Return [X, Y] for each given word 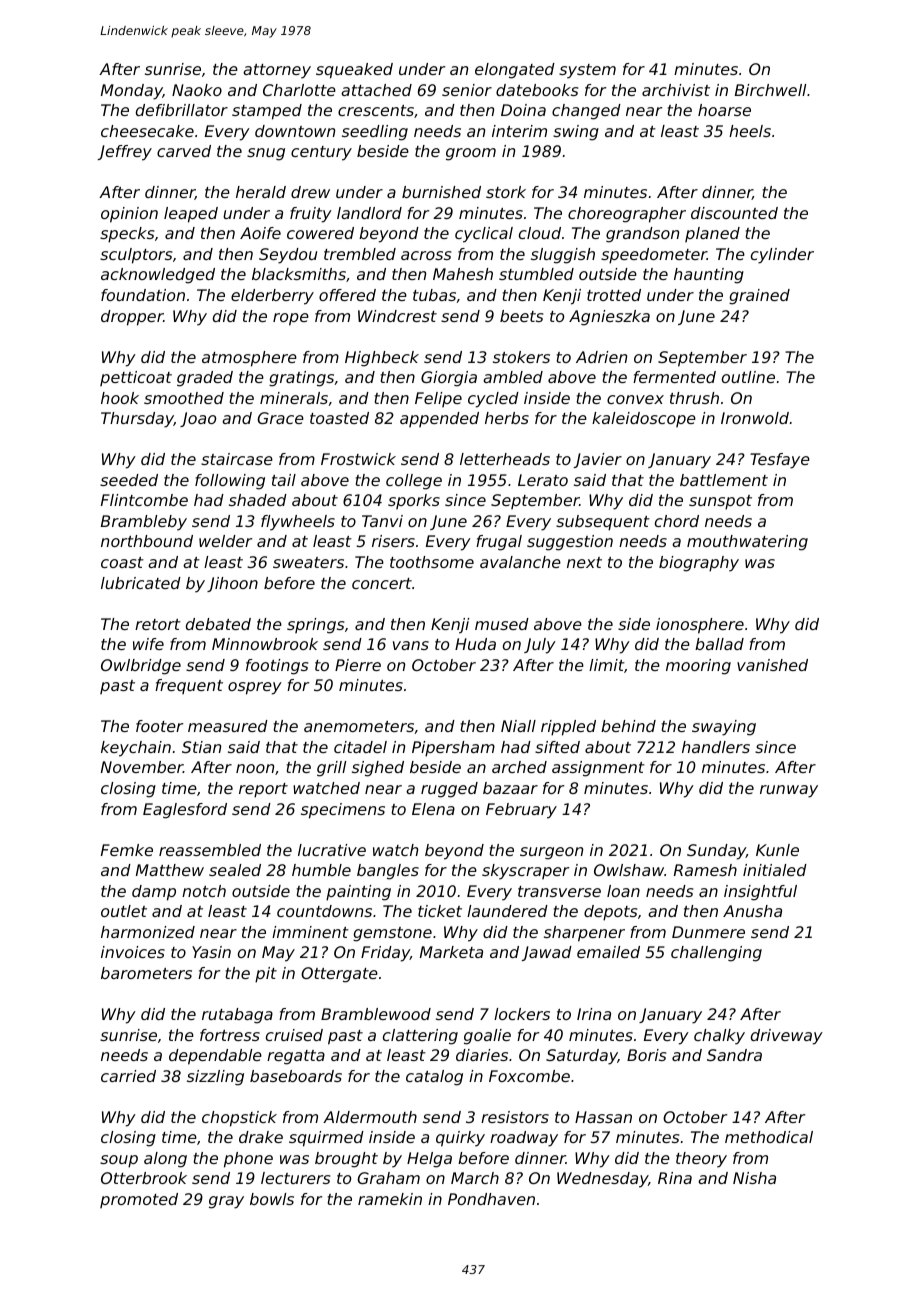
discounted [734, 213]
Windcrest [397, 316]
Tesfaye [780, 461]
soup [119, 1161]
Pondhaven [491, 1199]
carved [184, 151]
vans [411, 645]
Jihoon [232, 584]
